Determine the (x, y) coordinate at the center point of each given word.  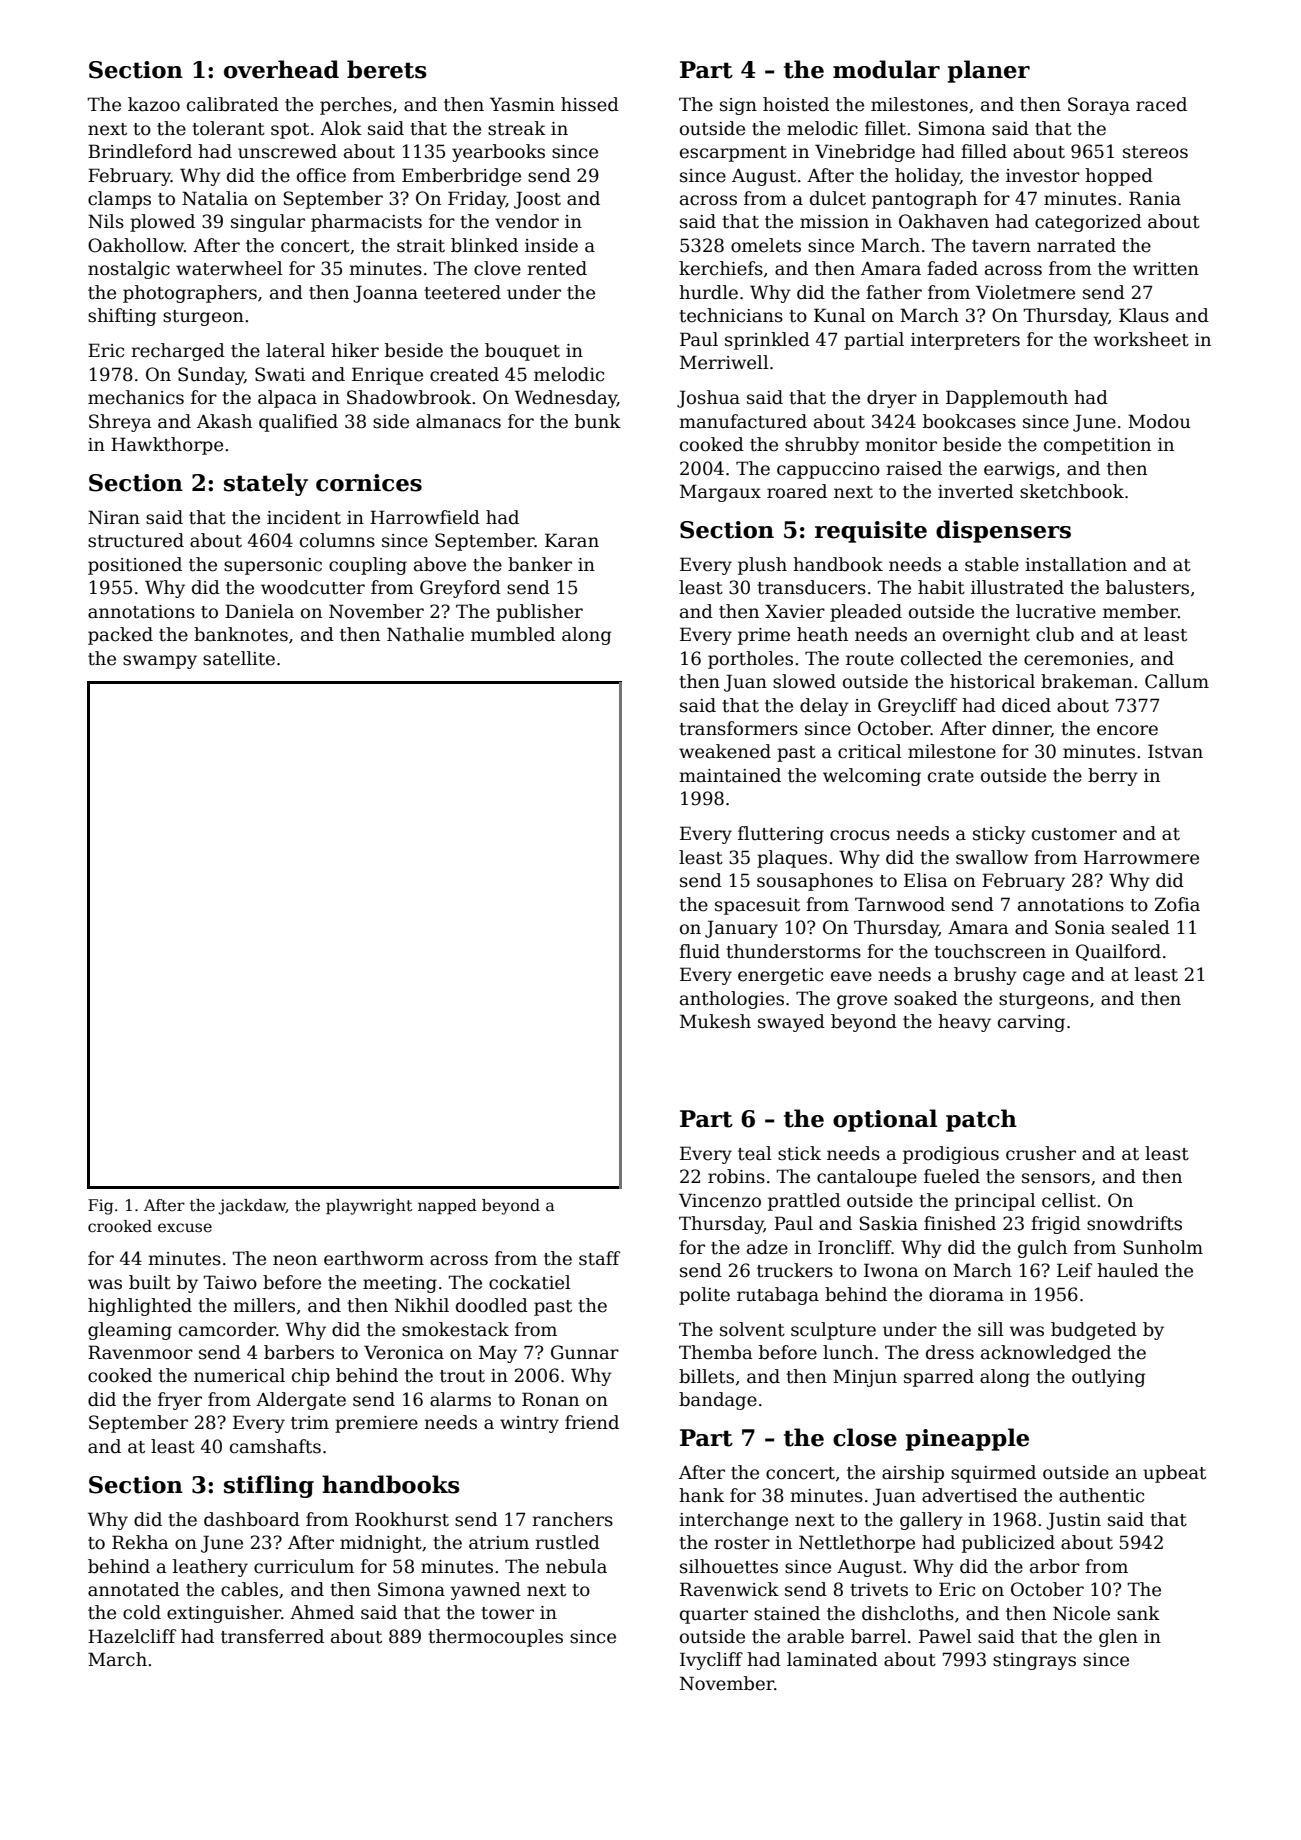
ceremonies (1076, 659)
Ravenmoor (140, 1352)
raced (1161, 104)
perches (356, 106)
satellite (239, 658)
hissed (590, 104)
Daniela (259, 611)
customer (1074, 834)
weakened (725, 751)
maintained (730, 775)
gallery (931, 1521)
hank (701, 1495)
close (865, 1437)
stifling (269, 1486)
